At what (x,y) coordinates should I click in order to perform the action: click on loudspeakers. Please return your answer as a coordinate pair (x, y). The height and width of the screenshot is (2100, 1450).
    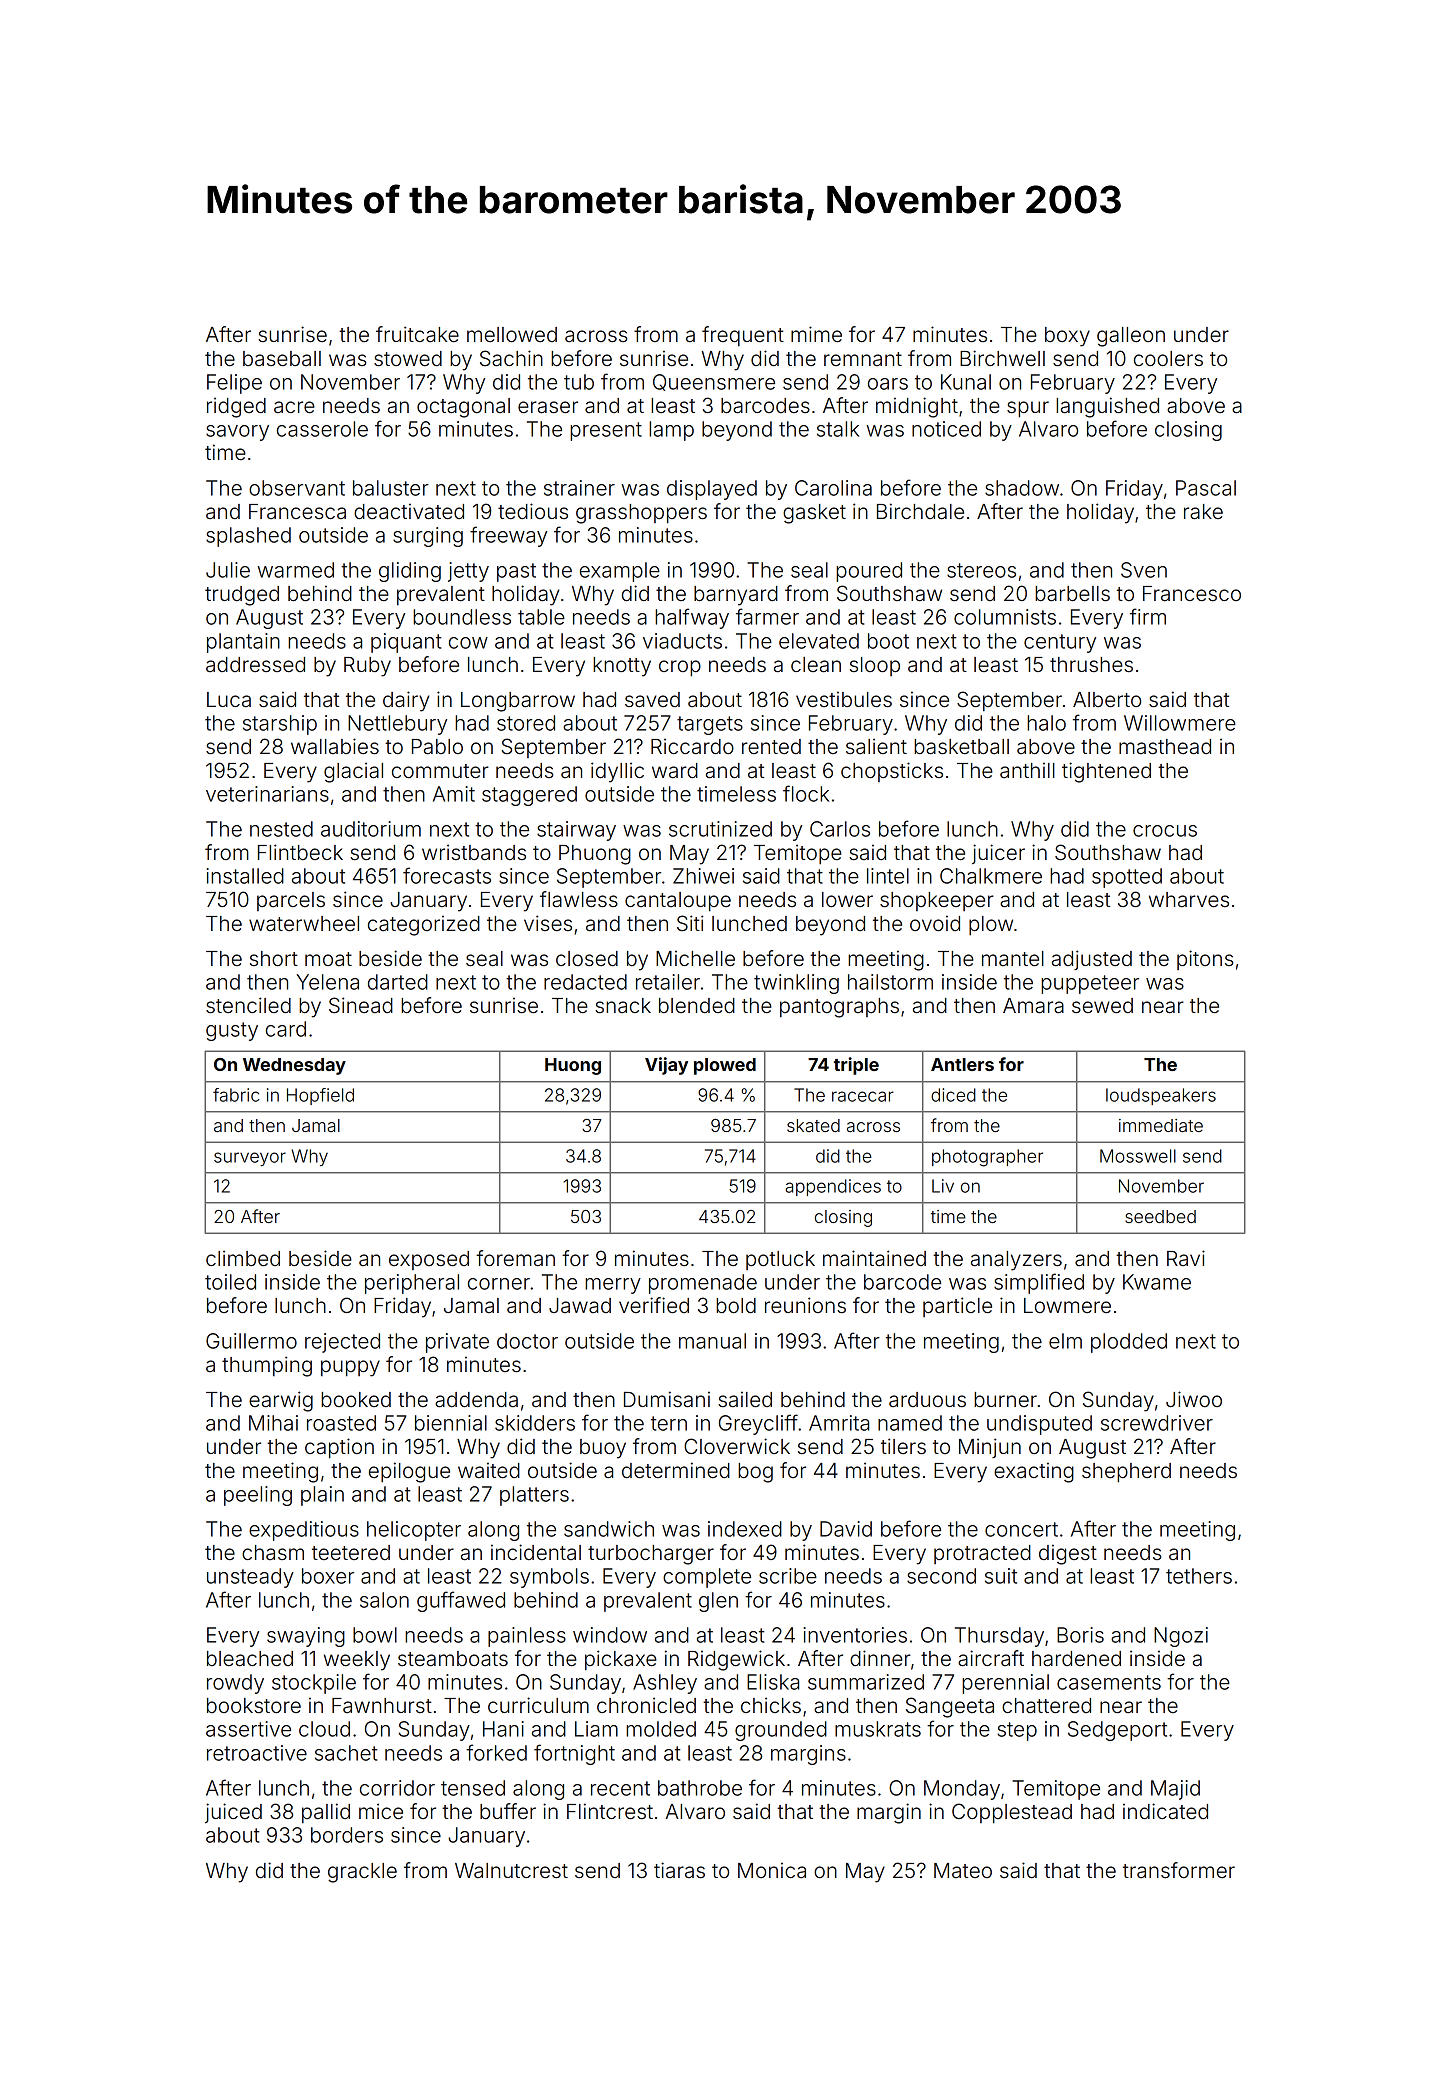
    Looking at the image, I should click on (1161, 1096).
